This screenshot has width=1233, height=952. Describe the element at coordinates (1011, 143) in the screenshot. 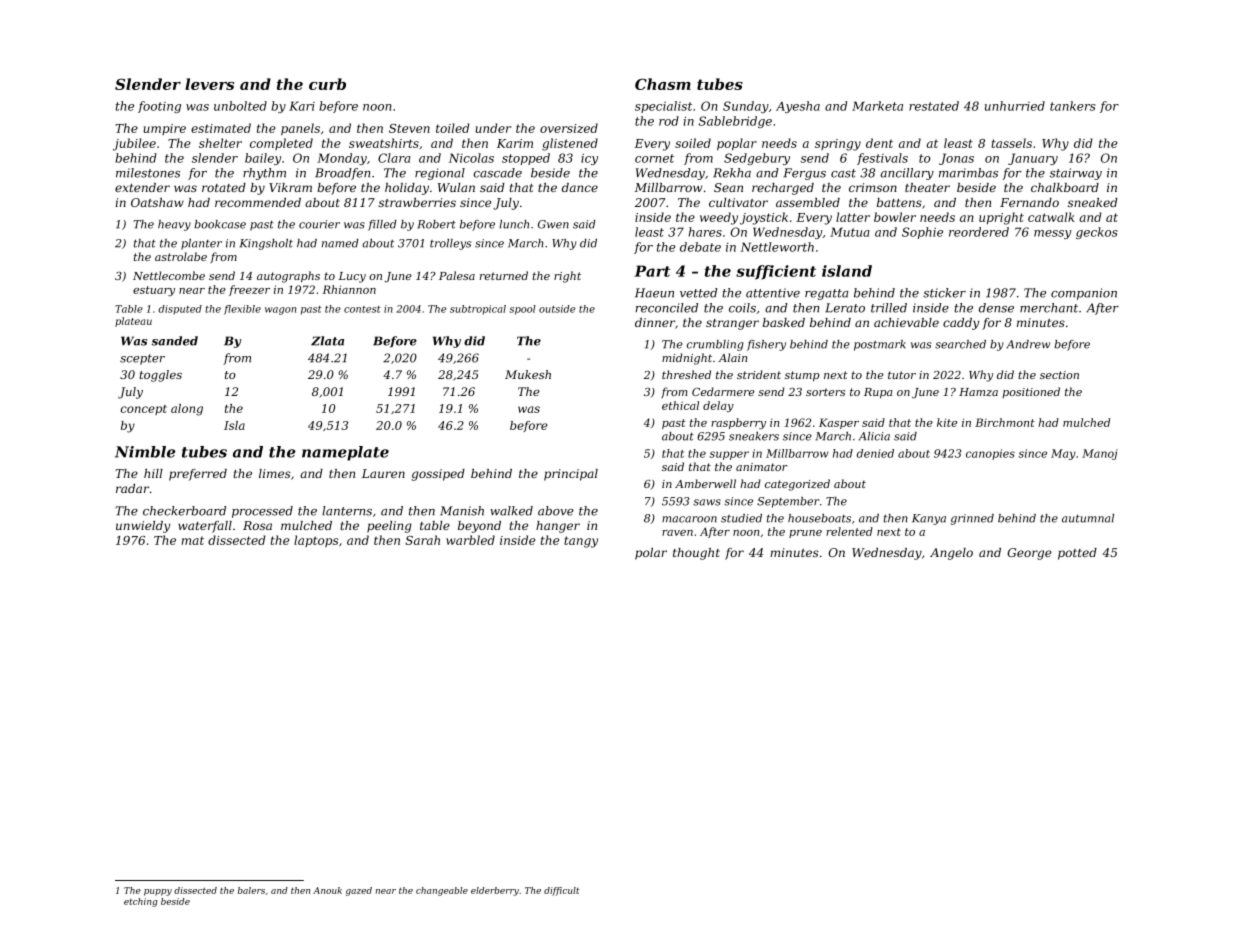

I see `tassels` at that location.
